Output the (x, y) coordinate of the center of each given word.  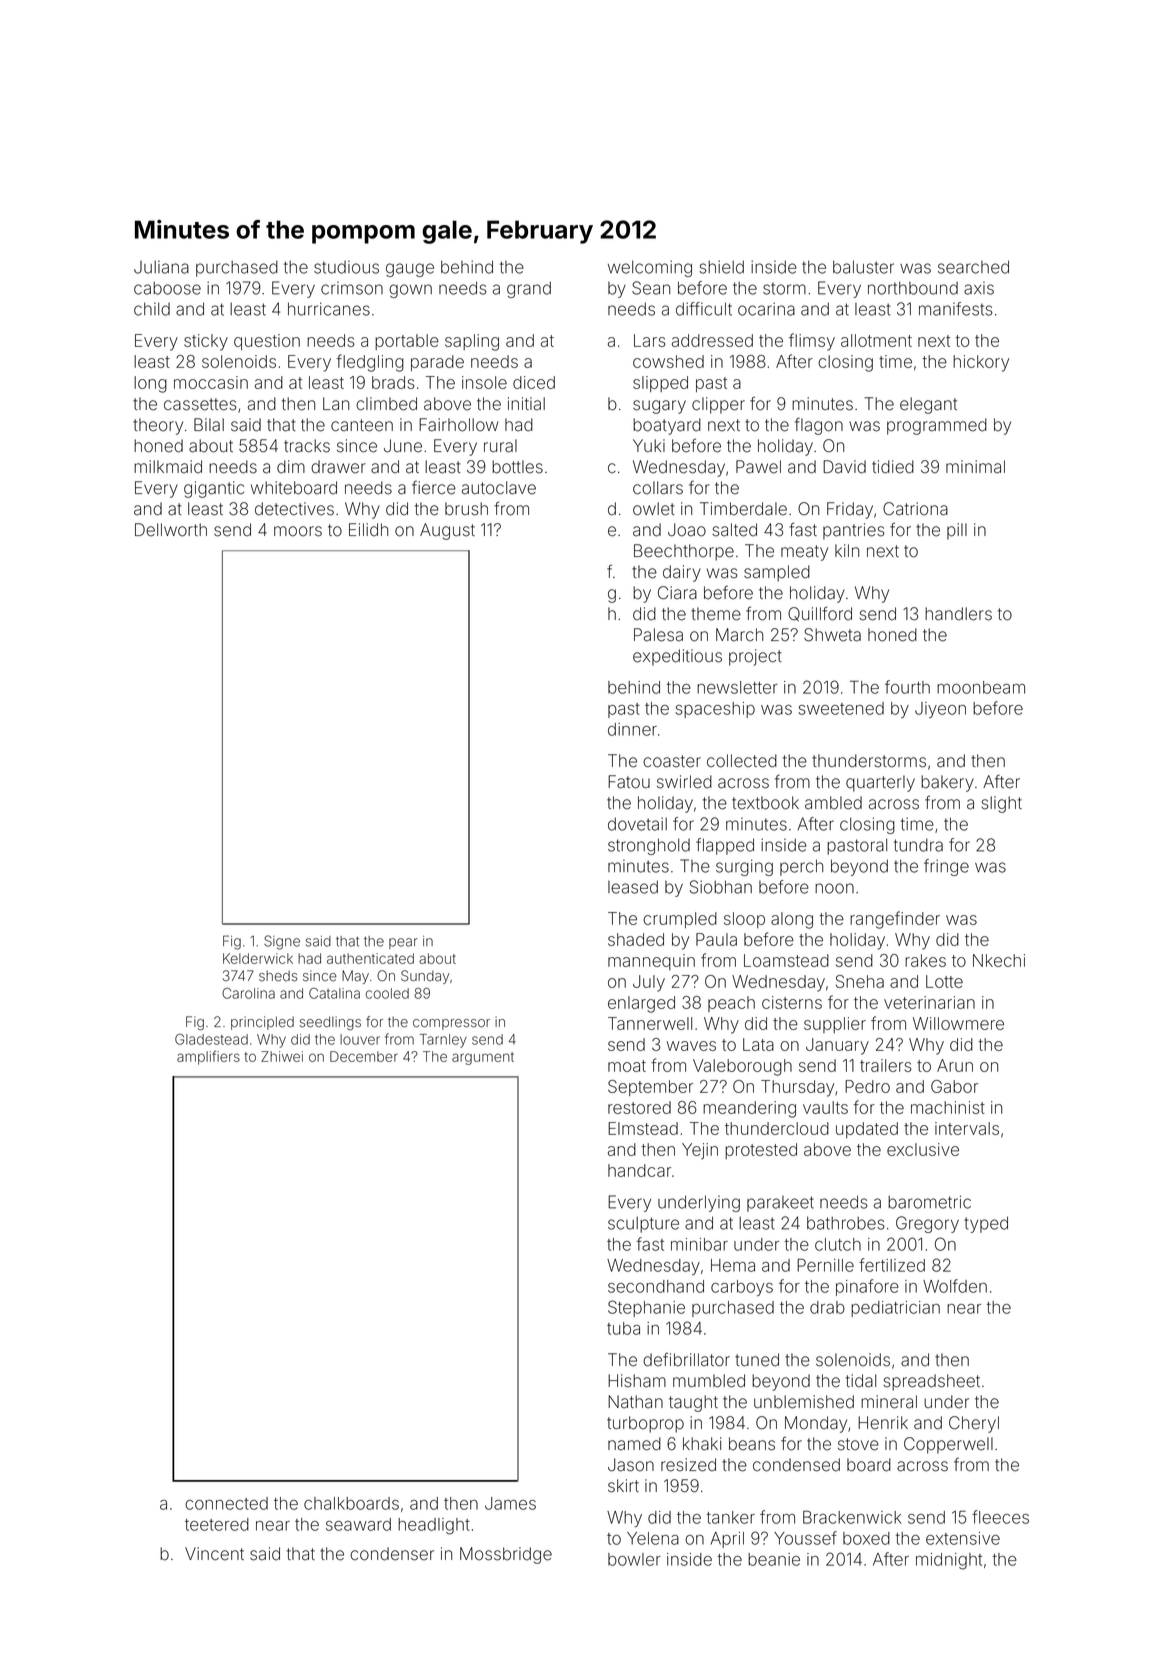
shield (721, 267)
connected (226, 1503)
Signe (282, 942)
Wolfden (955, 1286)
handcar (639, 1170)
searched (973, 267)
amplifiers (208, 1057)
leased (633, 887)
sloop (744, 920)
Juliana (161, 267)
